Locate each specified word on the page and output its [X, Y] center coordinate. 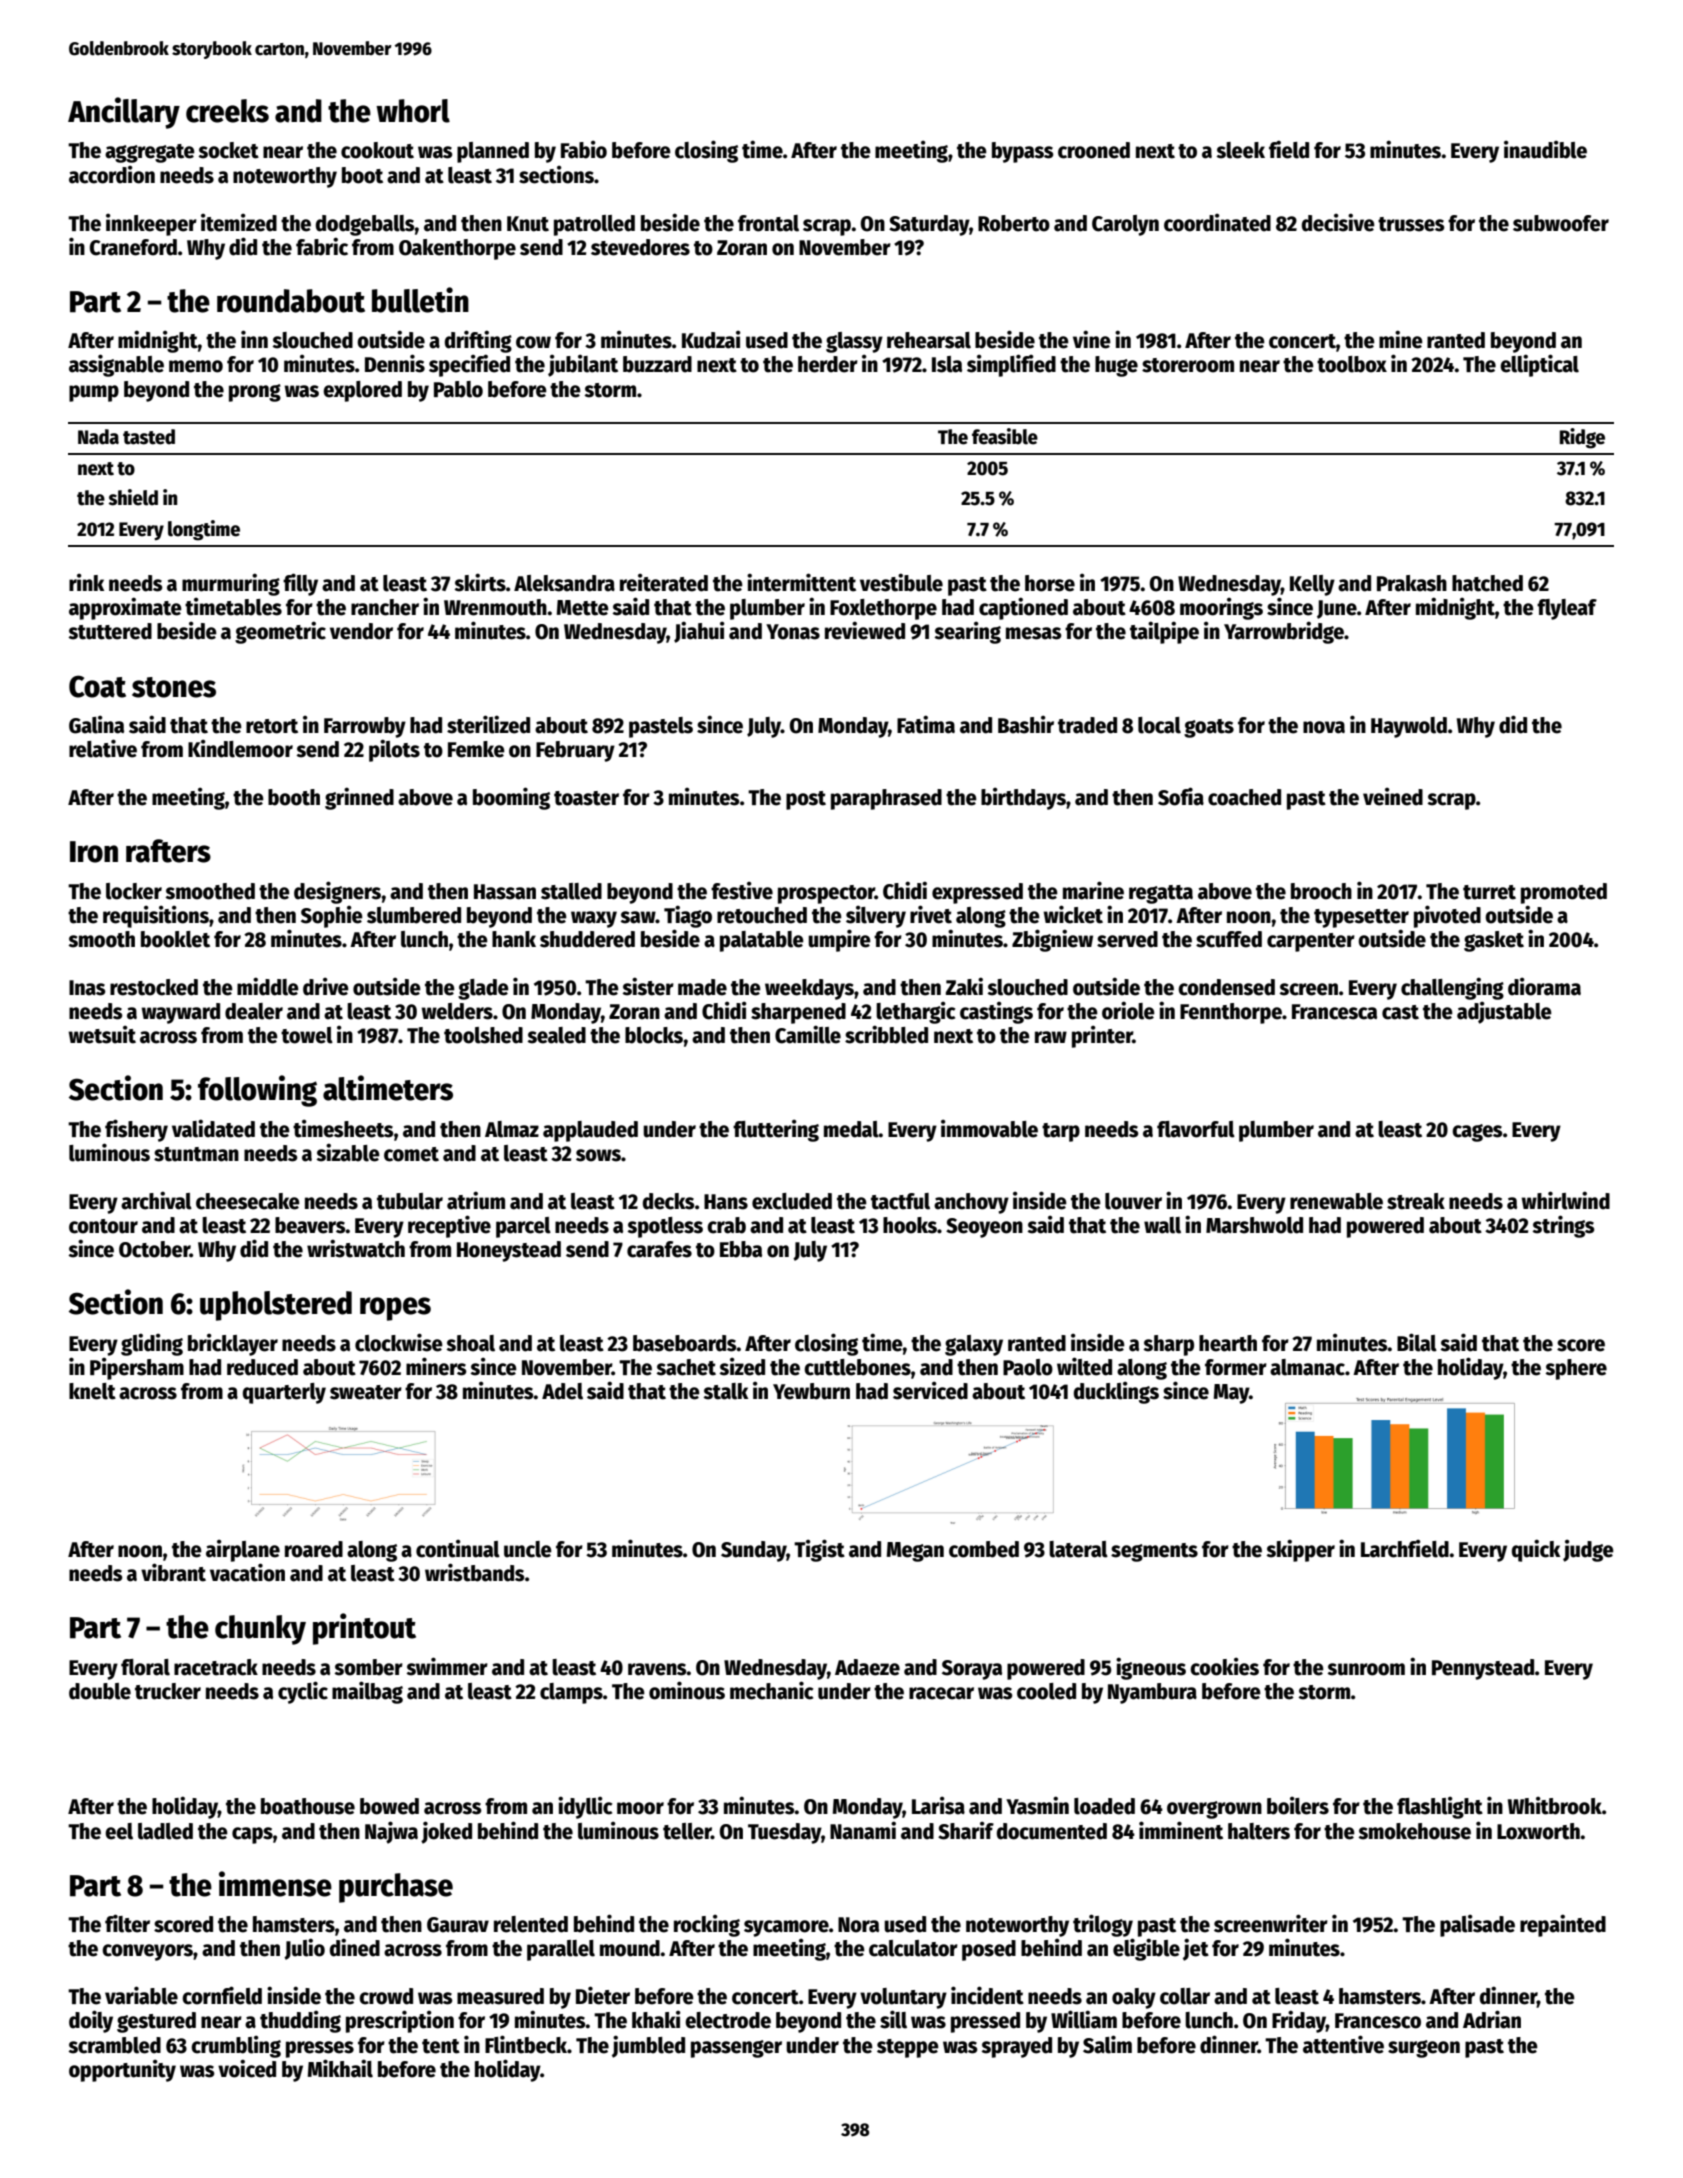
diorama [1544, 986]
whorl [413, 111]
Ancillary [124, 113]
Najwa [391, 1832]
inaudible [1545, 149]
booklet [175, 939]
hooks [910, 1225]
